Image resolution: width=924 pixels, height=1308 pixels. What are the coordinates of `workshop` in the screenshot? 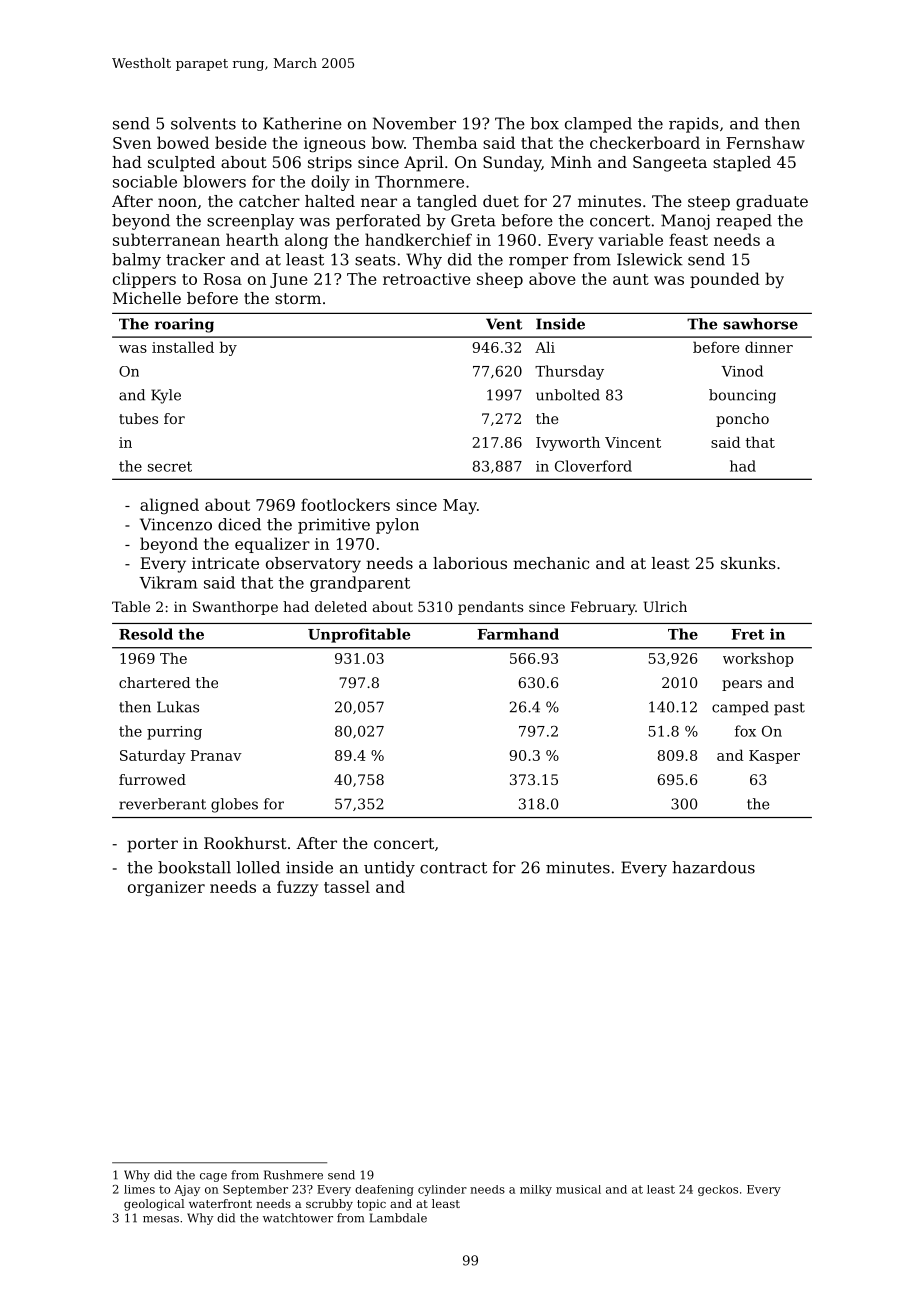 It's located at (758, 659).
